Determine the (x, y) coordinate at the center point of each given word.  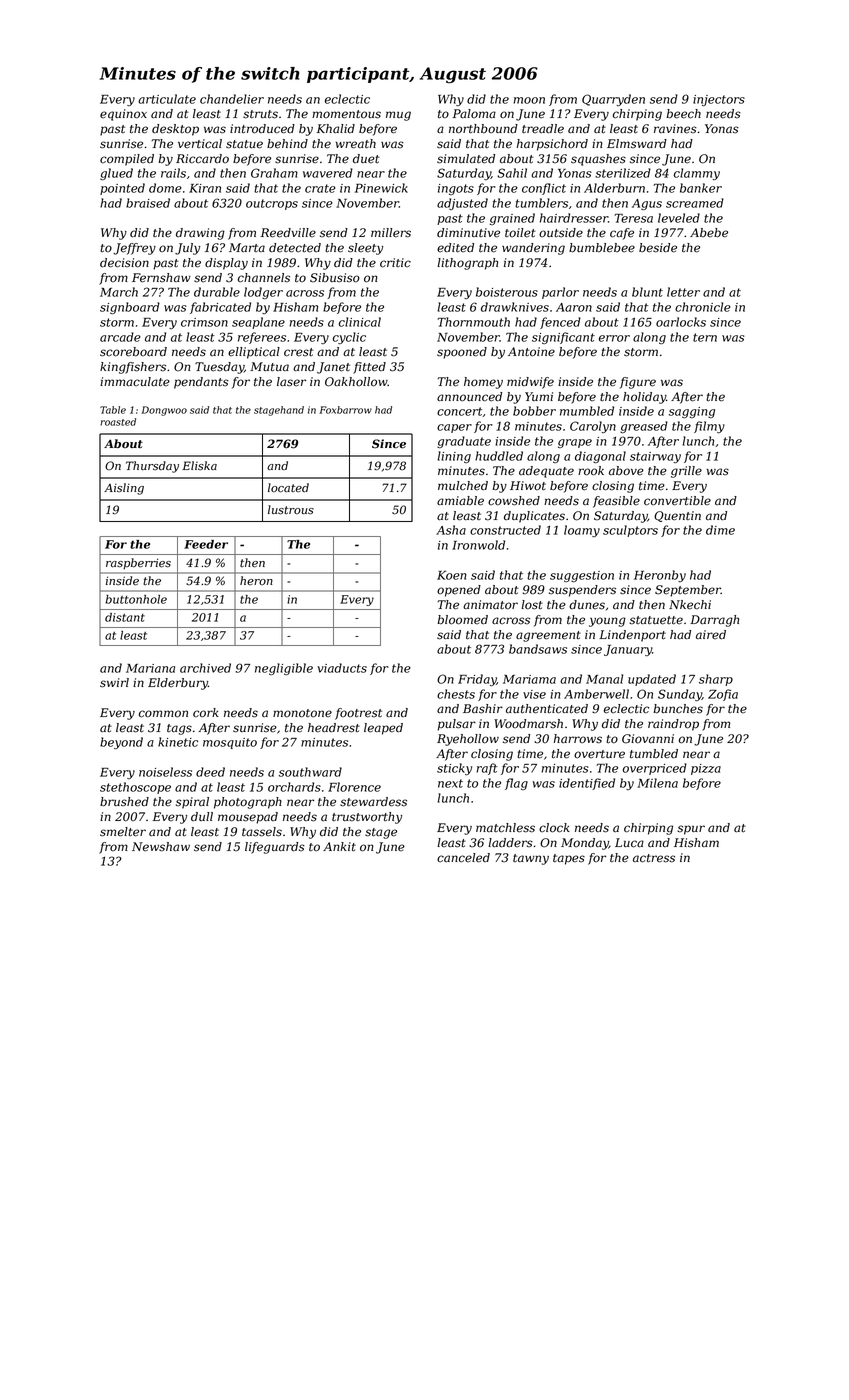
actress (654, 858)
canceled (463, 858)
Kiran (205, 188)
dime (720, 530)
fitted (369, 368)
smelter (123, 832)
